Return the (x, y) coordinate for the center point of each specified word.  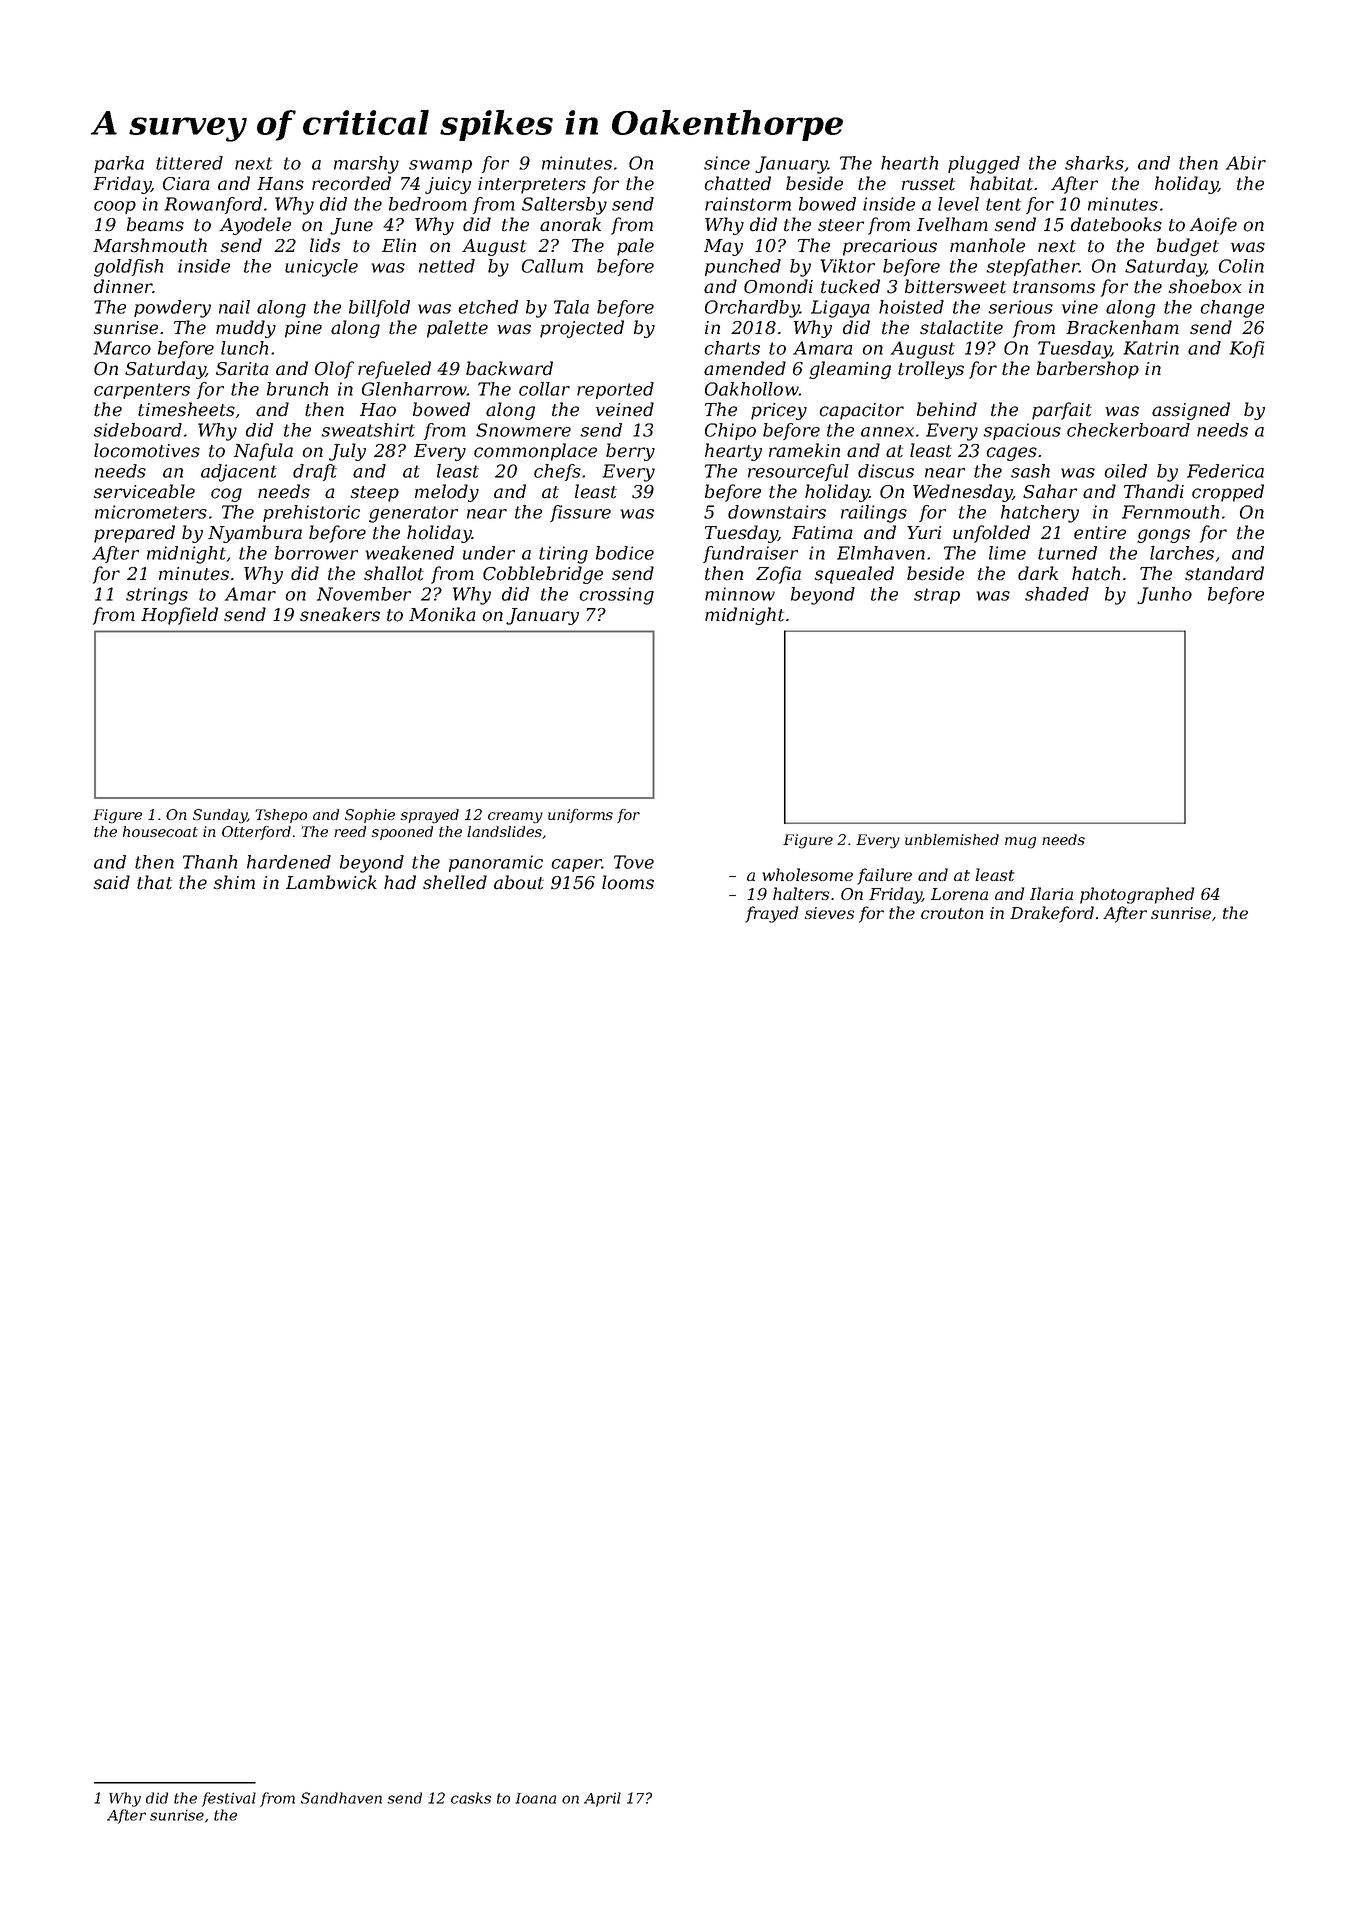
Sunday (220, 816)
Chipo (730, 431)
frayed (771, 914)
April (602, 1799)
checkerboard (1128, 430)
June (351, 226)
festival (229, 1799)
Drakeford (1052, 914)
